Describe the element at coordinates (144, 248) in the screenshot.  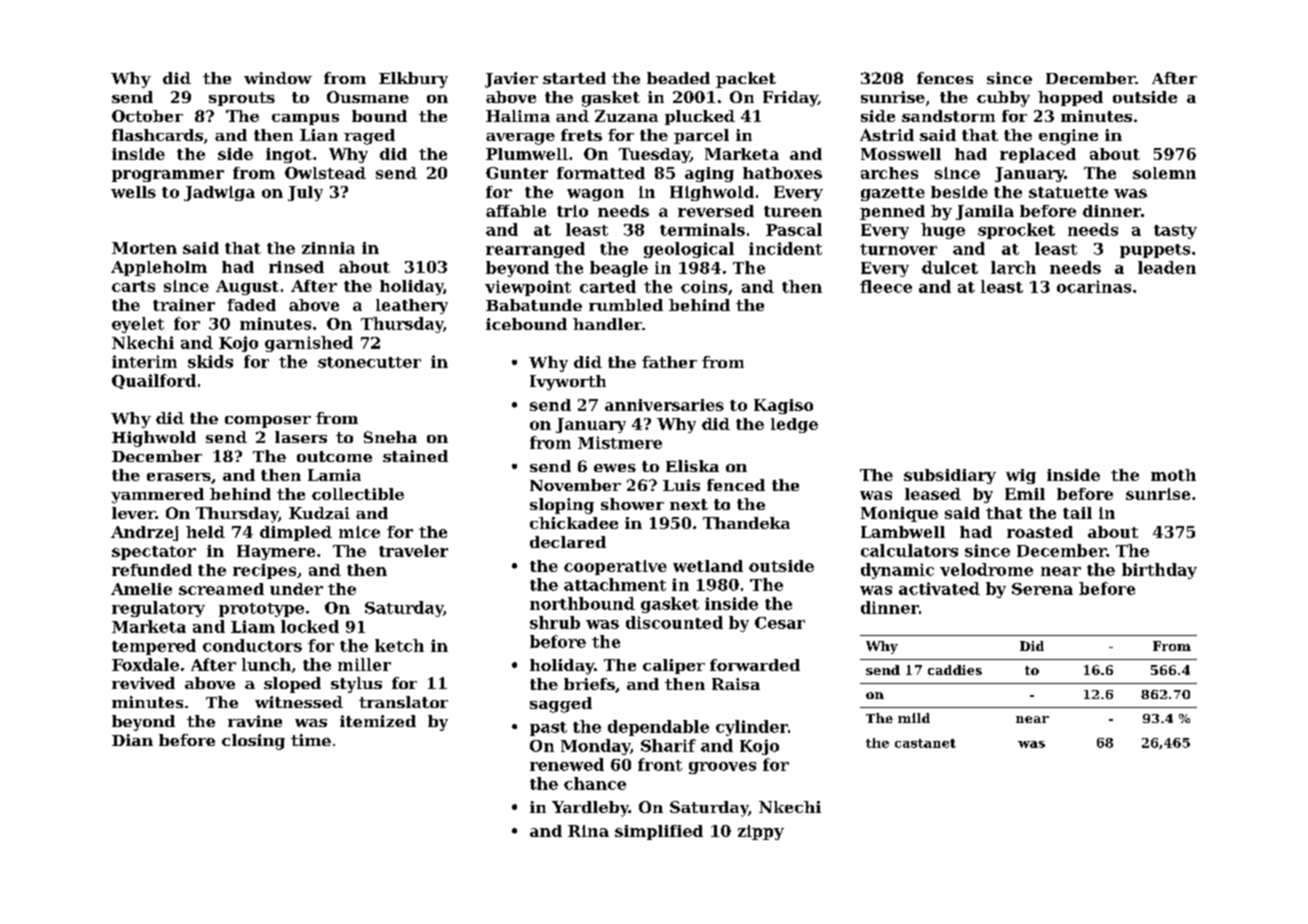
I see `Morten` at that location.
